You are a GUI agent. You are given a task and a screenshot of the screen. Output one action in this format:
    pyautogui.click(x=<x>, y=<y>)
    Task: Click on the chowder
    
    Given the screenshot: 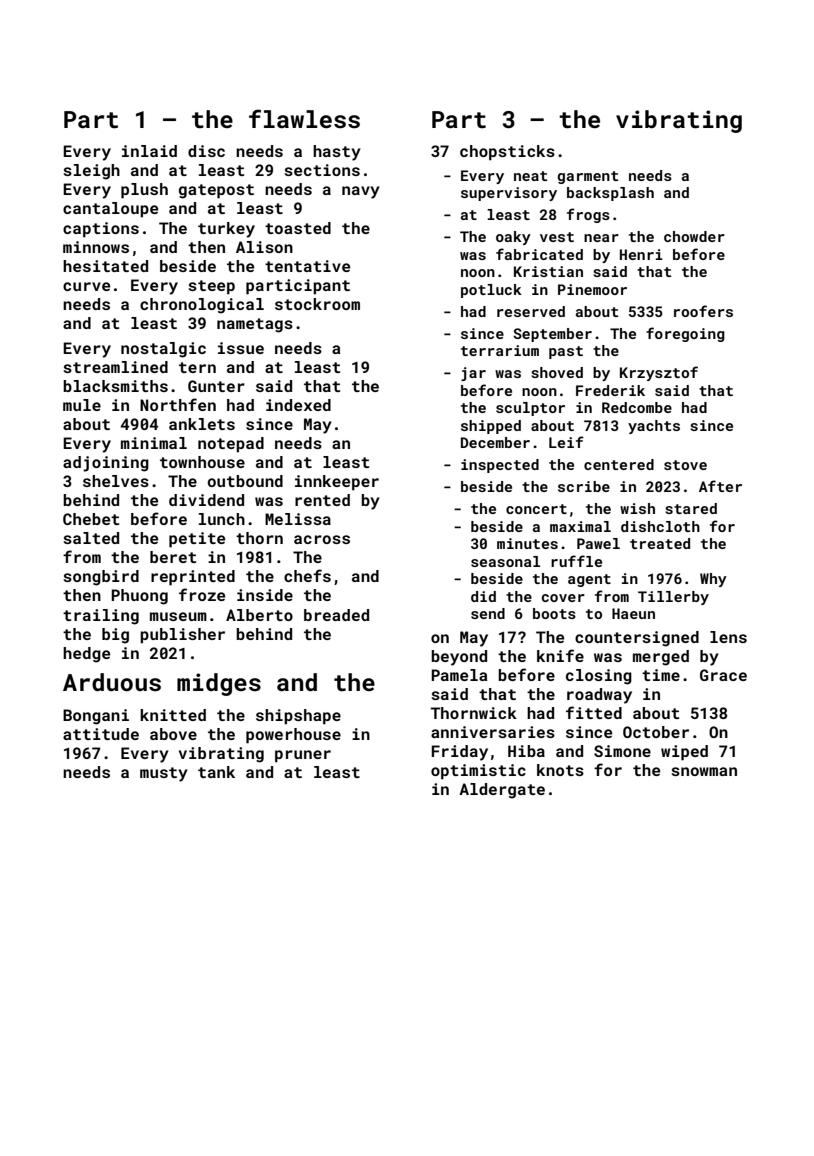 What is the action you would take?
    pyautogui.click(x=694, y=236)
